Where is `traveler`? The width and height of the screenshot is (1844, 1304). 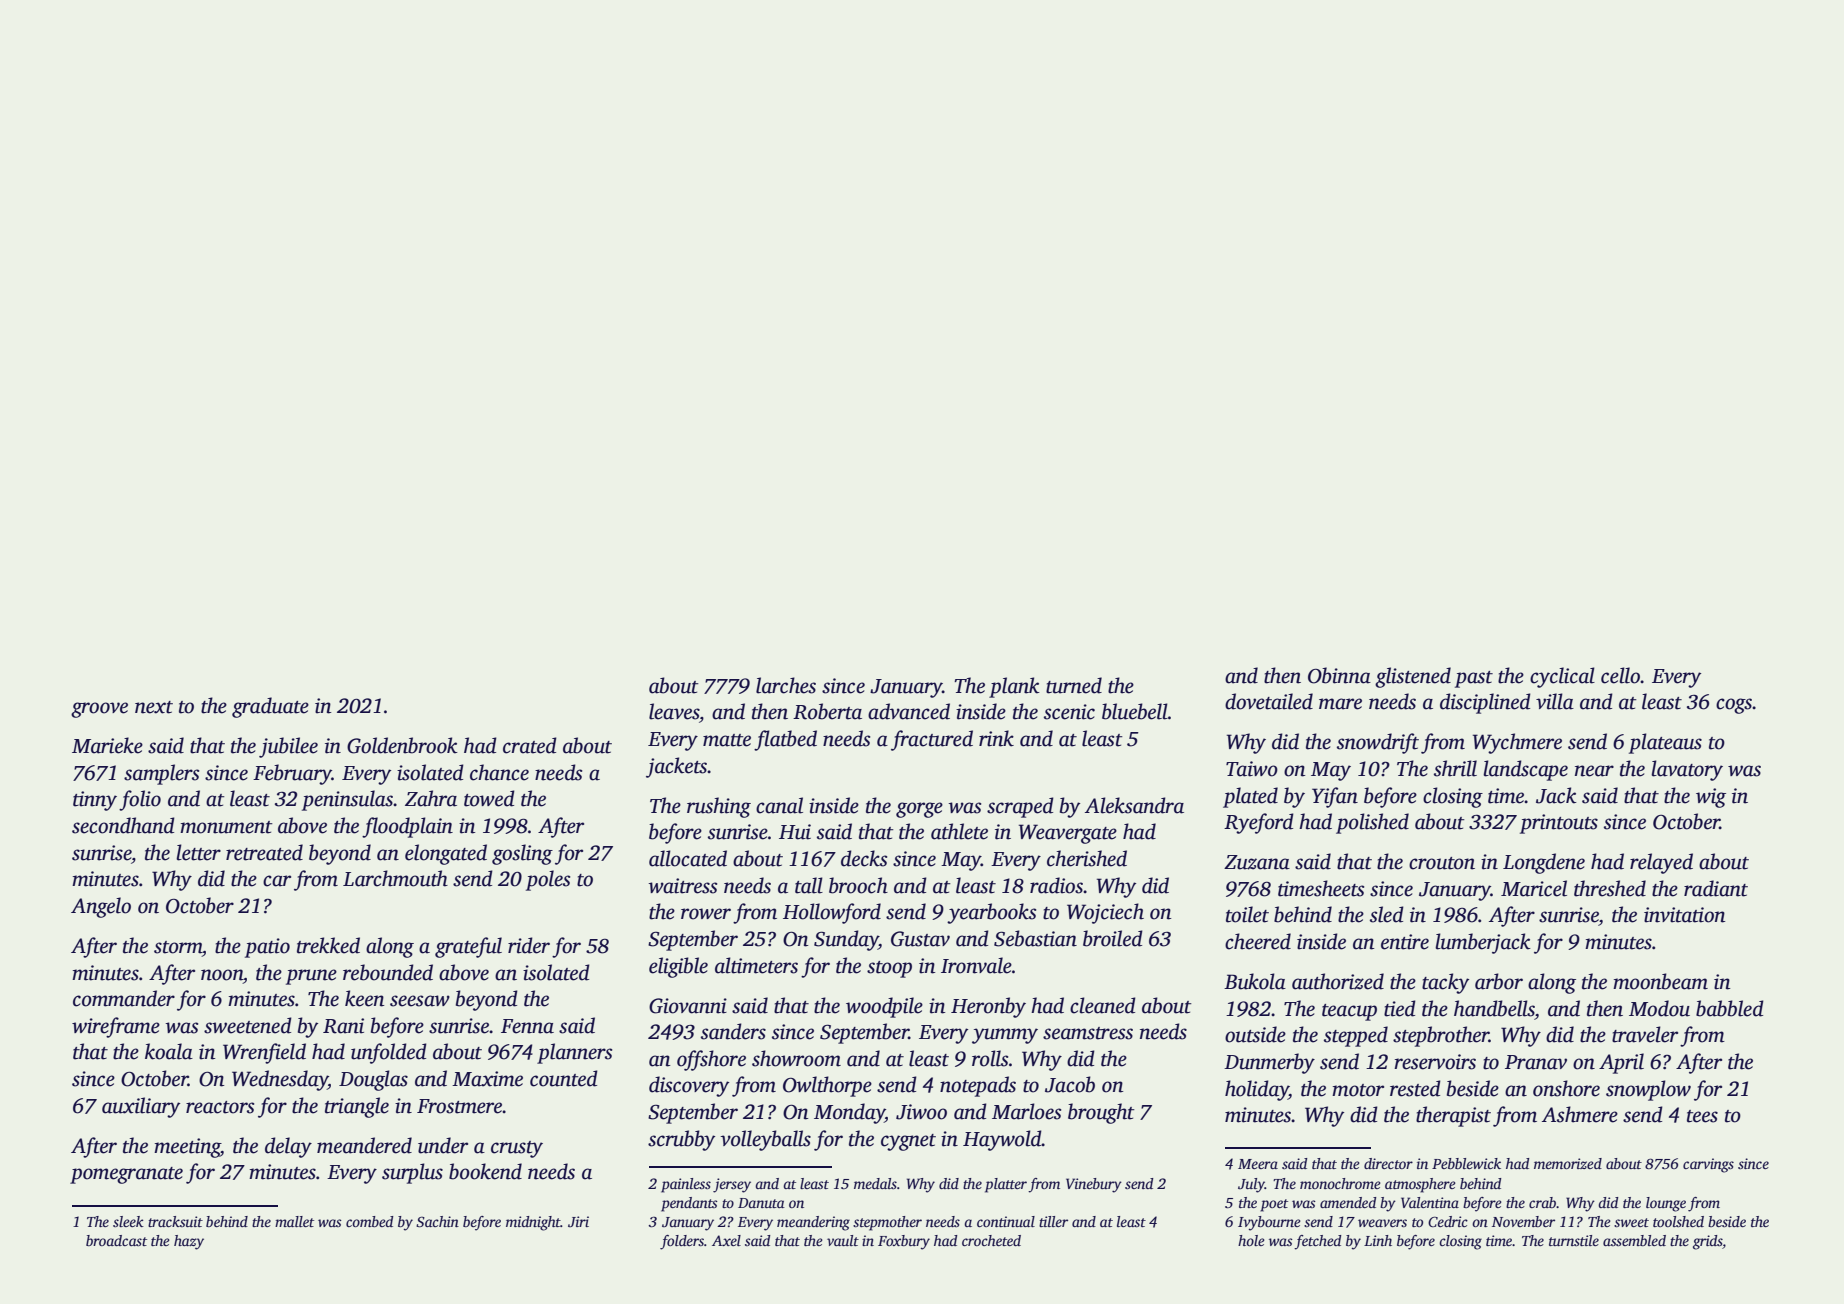 traveler is located at coordinates (1645, 1034).
